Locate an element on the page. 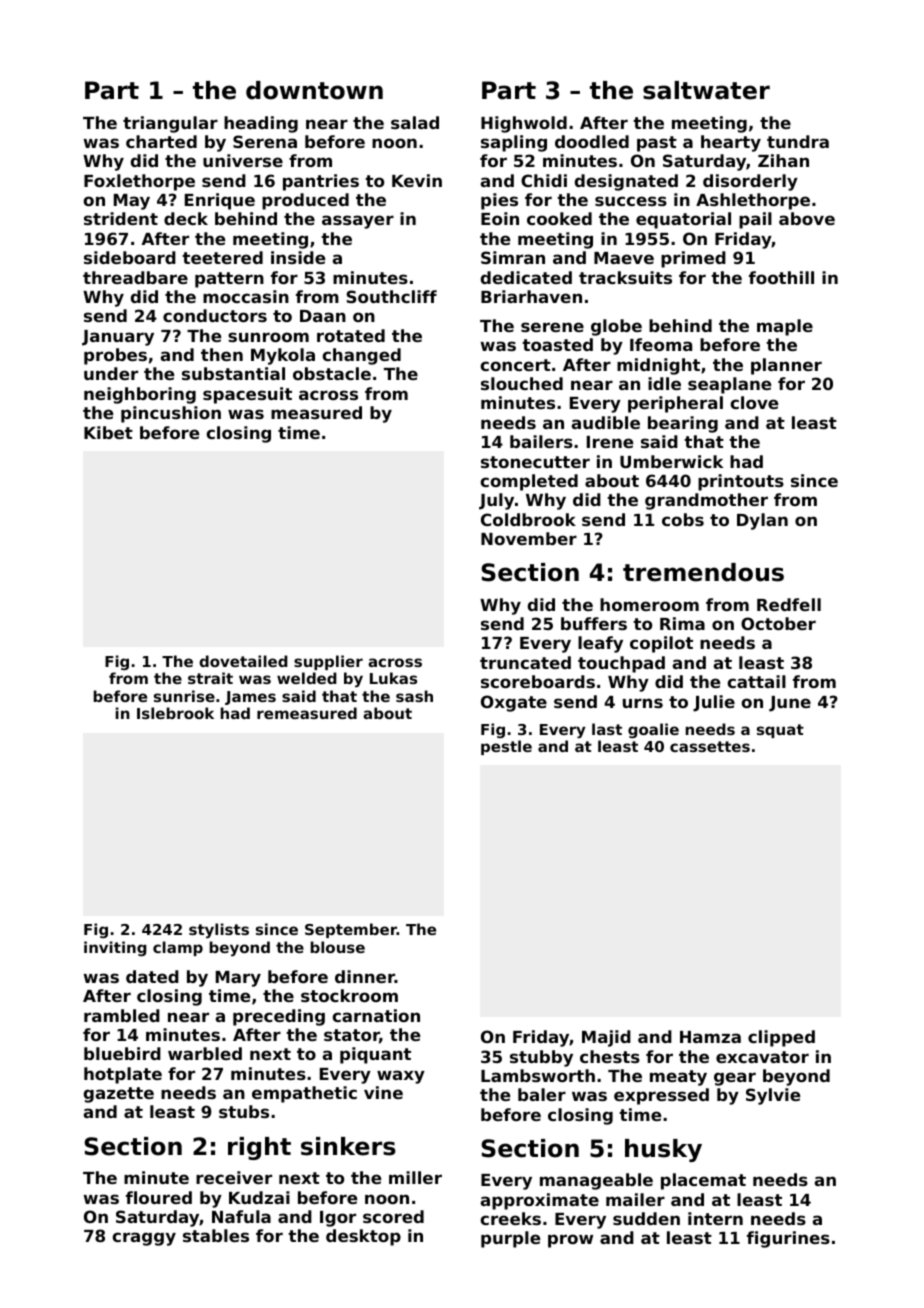 Image resolution: width=924 pixels, height=1308 pixels. dovetailed is located at coordinates (243, 661).
